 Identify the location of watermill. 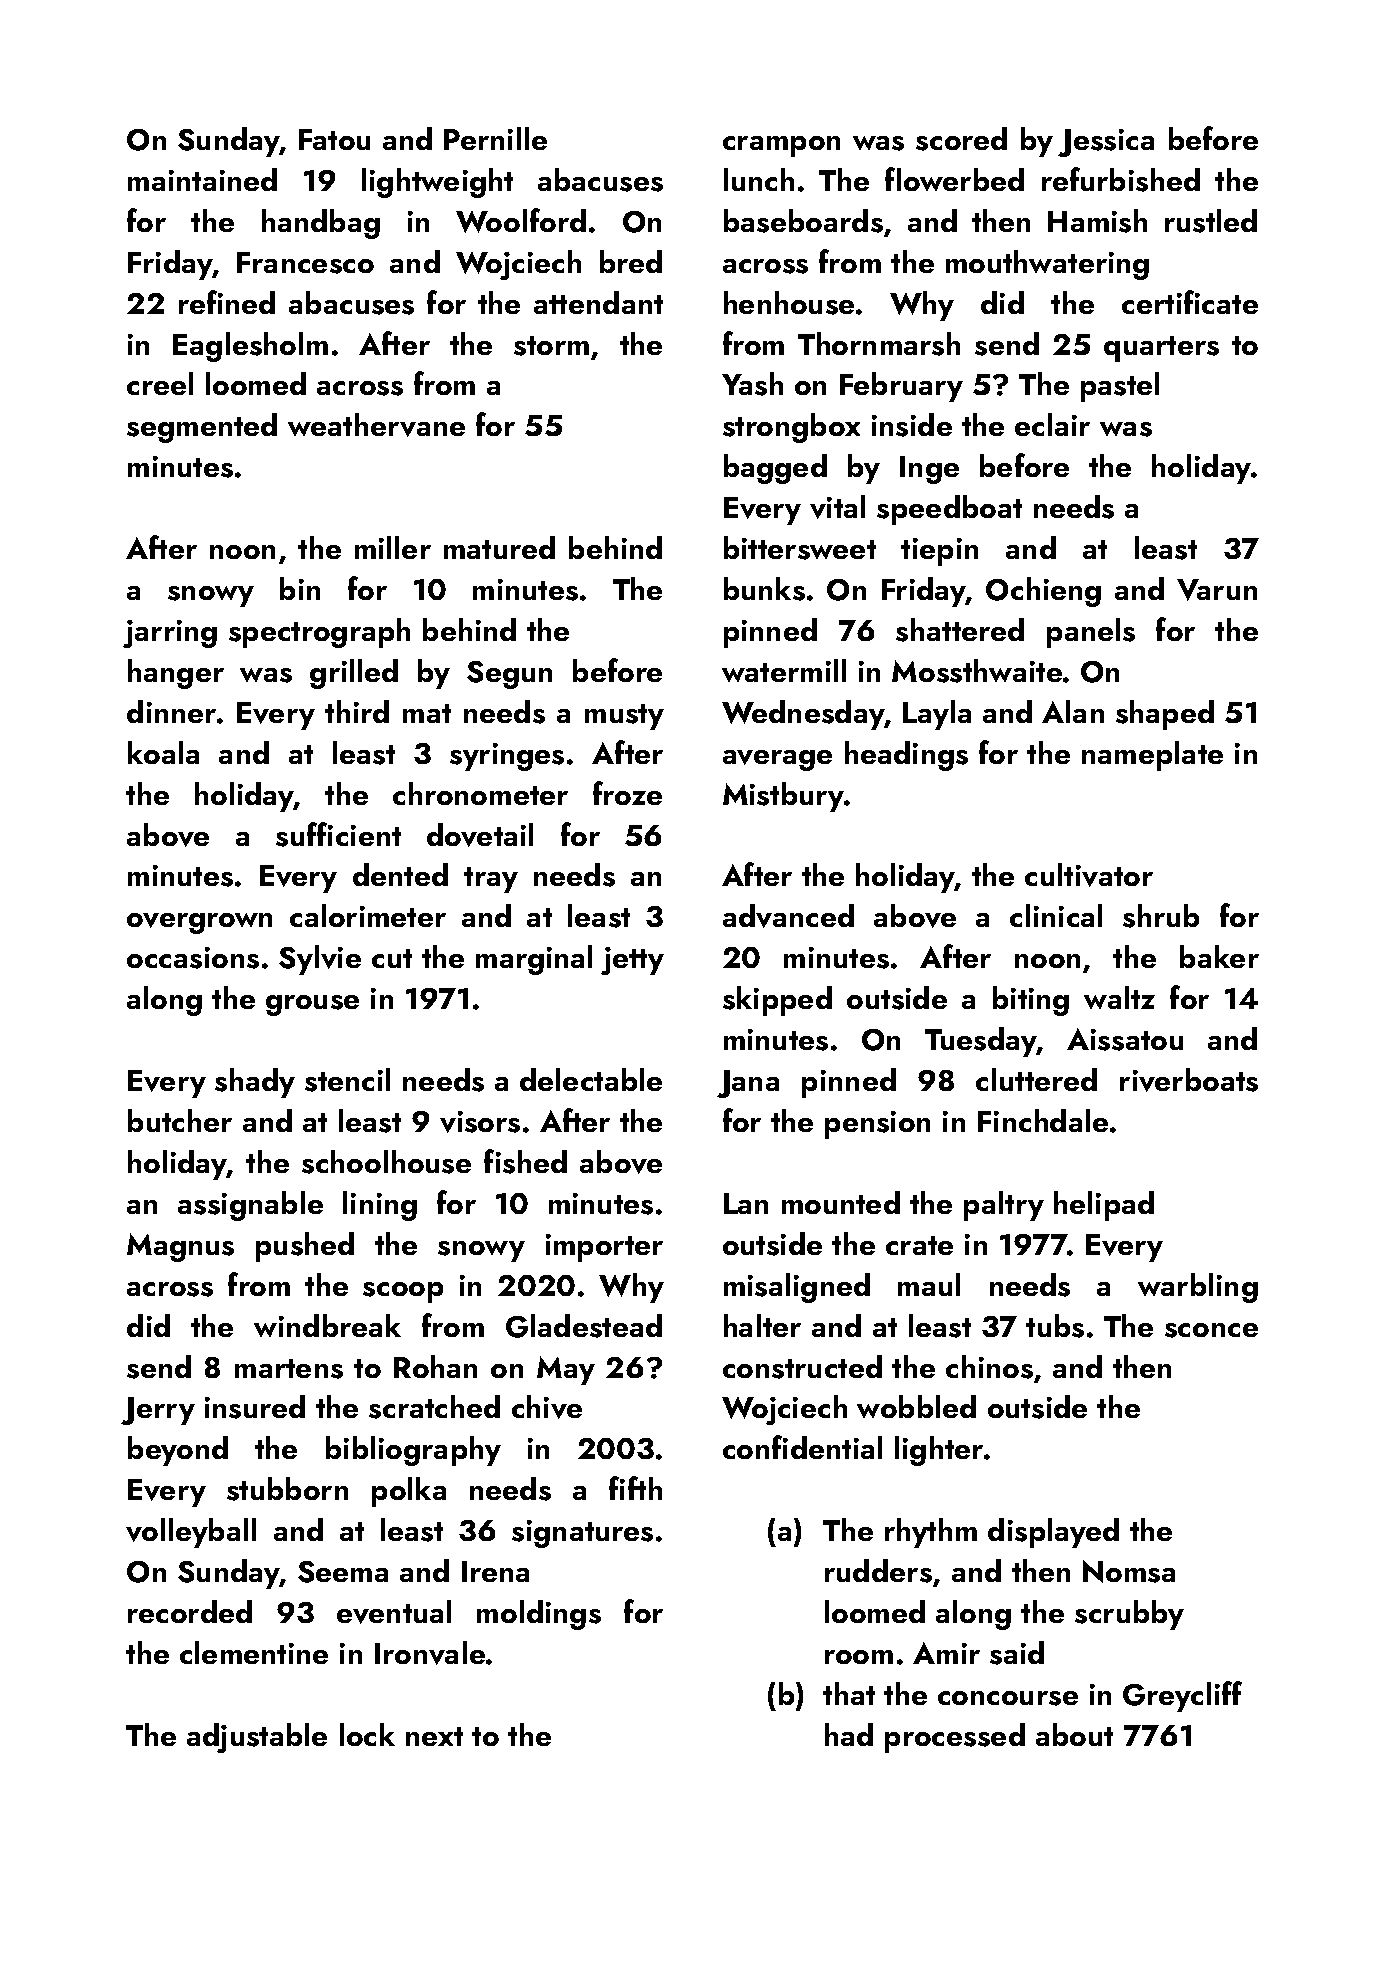
(784, 670).
